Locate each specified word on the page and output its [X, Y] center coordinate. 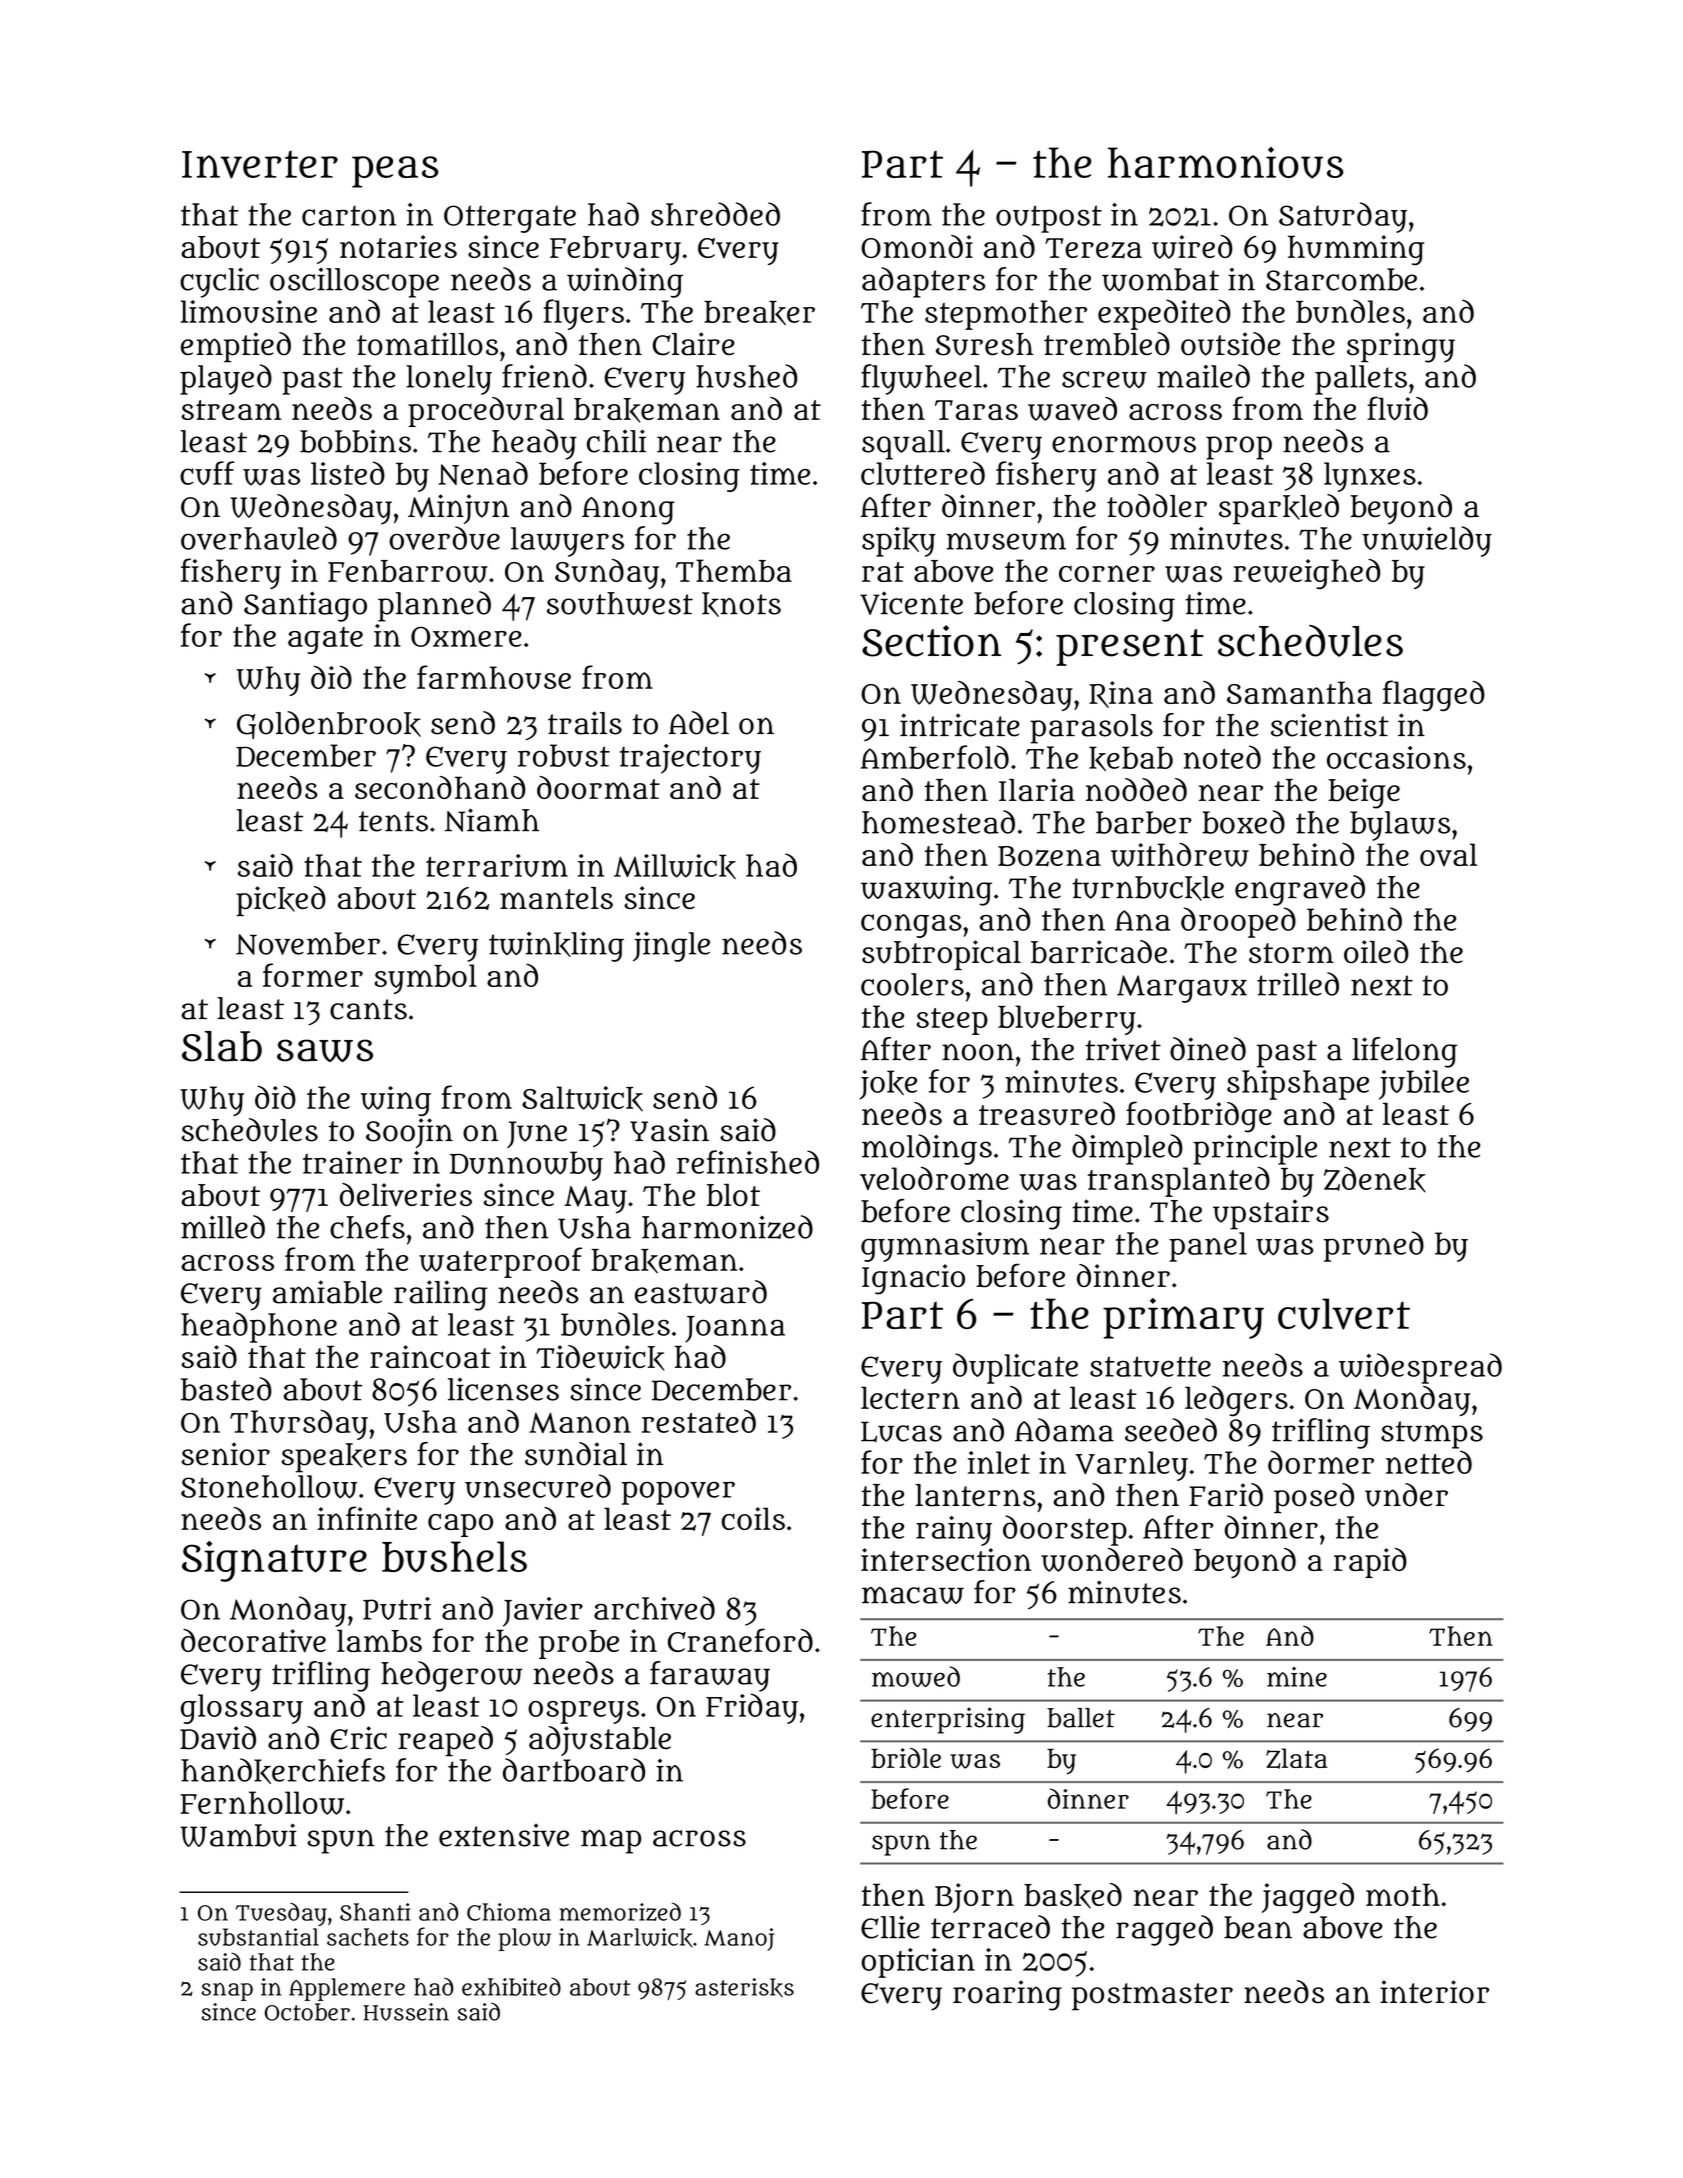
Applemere [347, 1989]
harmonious [1225, 163]
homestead [938, 822]
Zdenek [1375, 1179]
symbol [425, 979]
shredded [715, 214]
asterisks [744, 1988]
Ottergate [510, 219]
